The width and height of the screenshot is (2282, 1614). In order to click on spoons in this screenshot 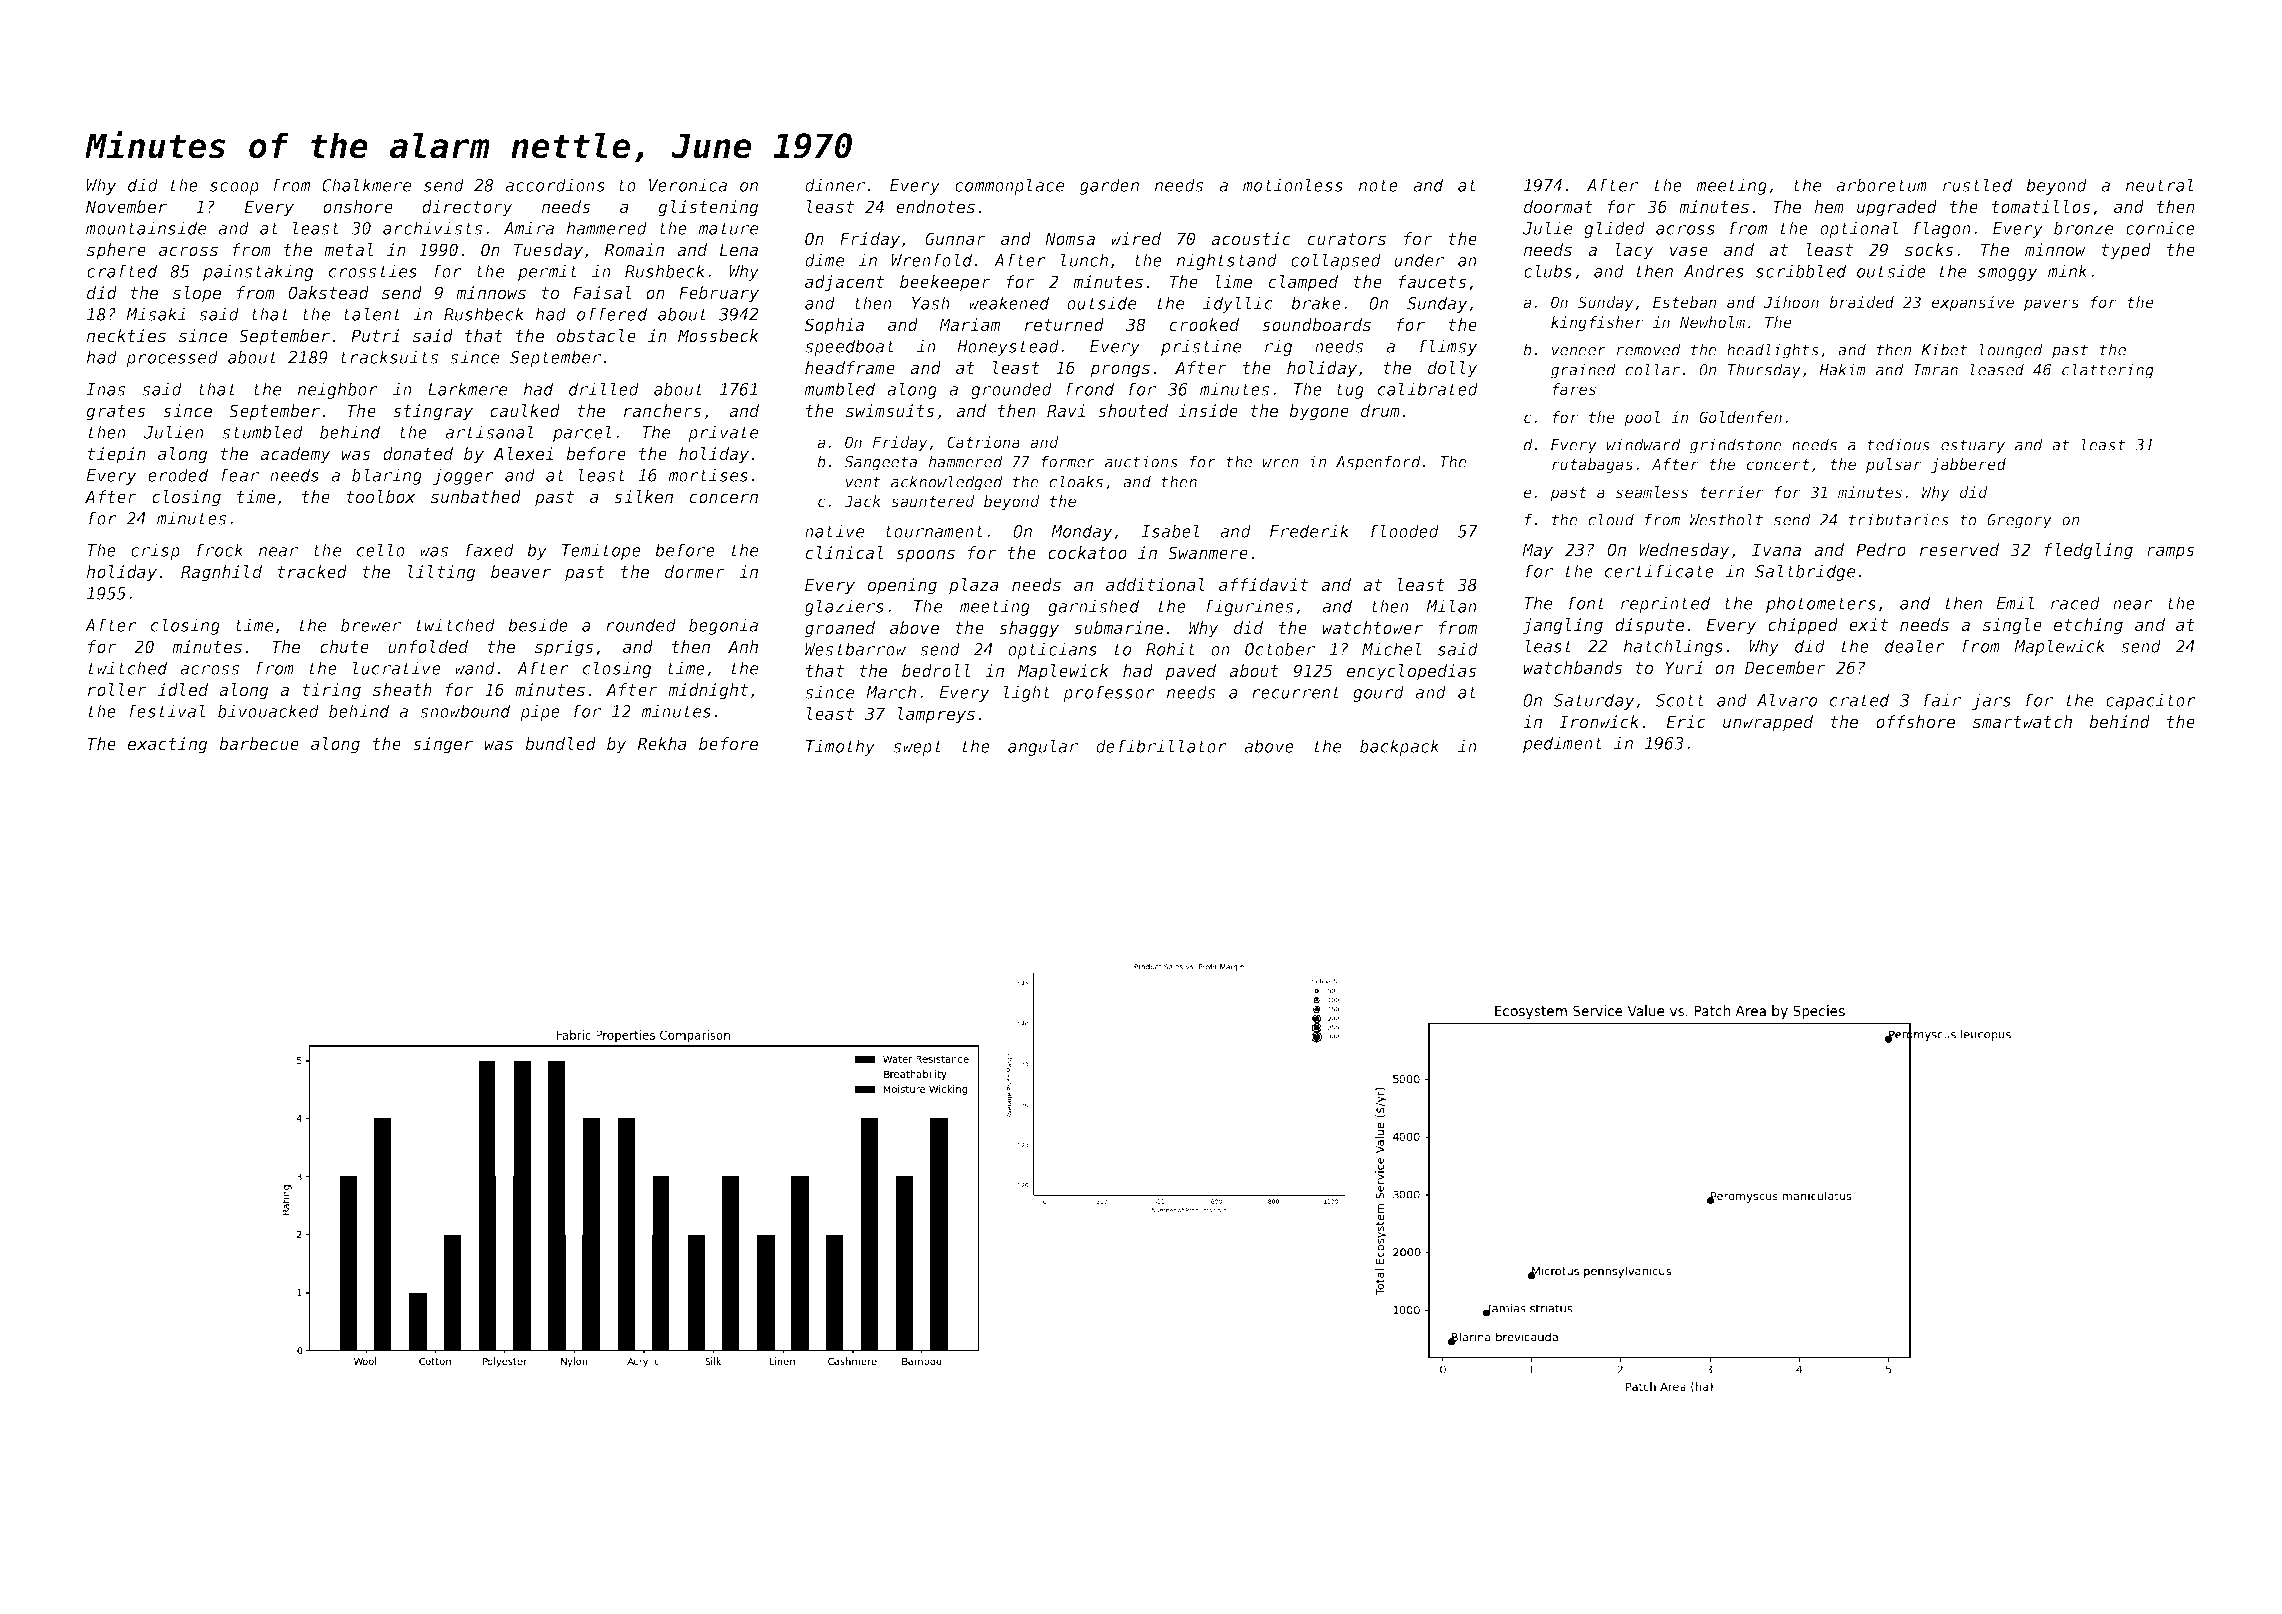, I will do `click(925, 556)`.
